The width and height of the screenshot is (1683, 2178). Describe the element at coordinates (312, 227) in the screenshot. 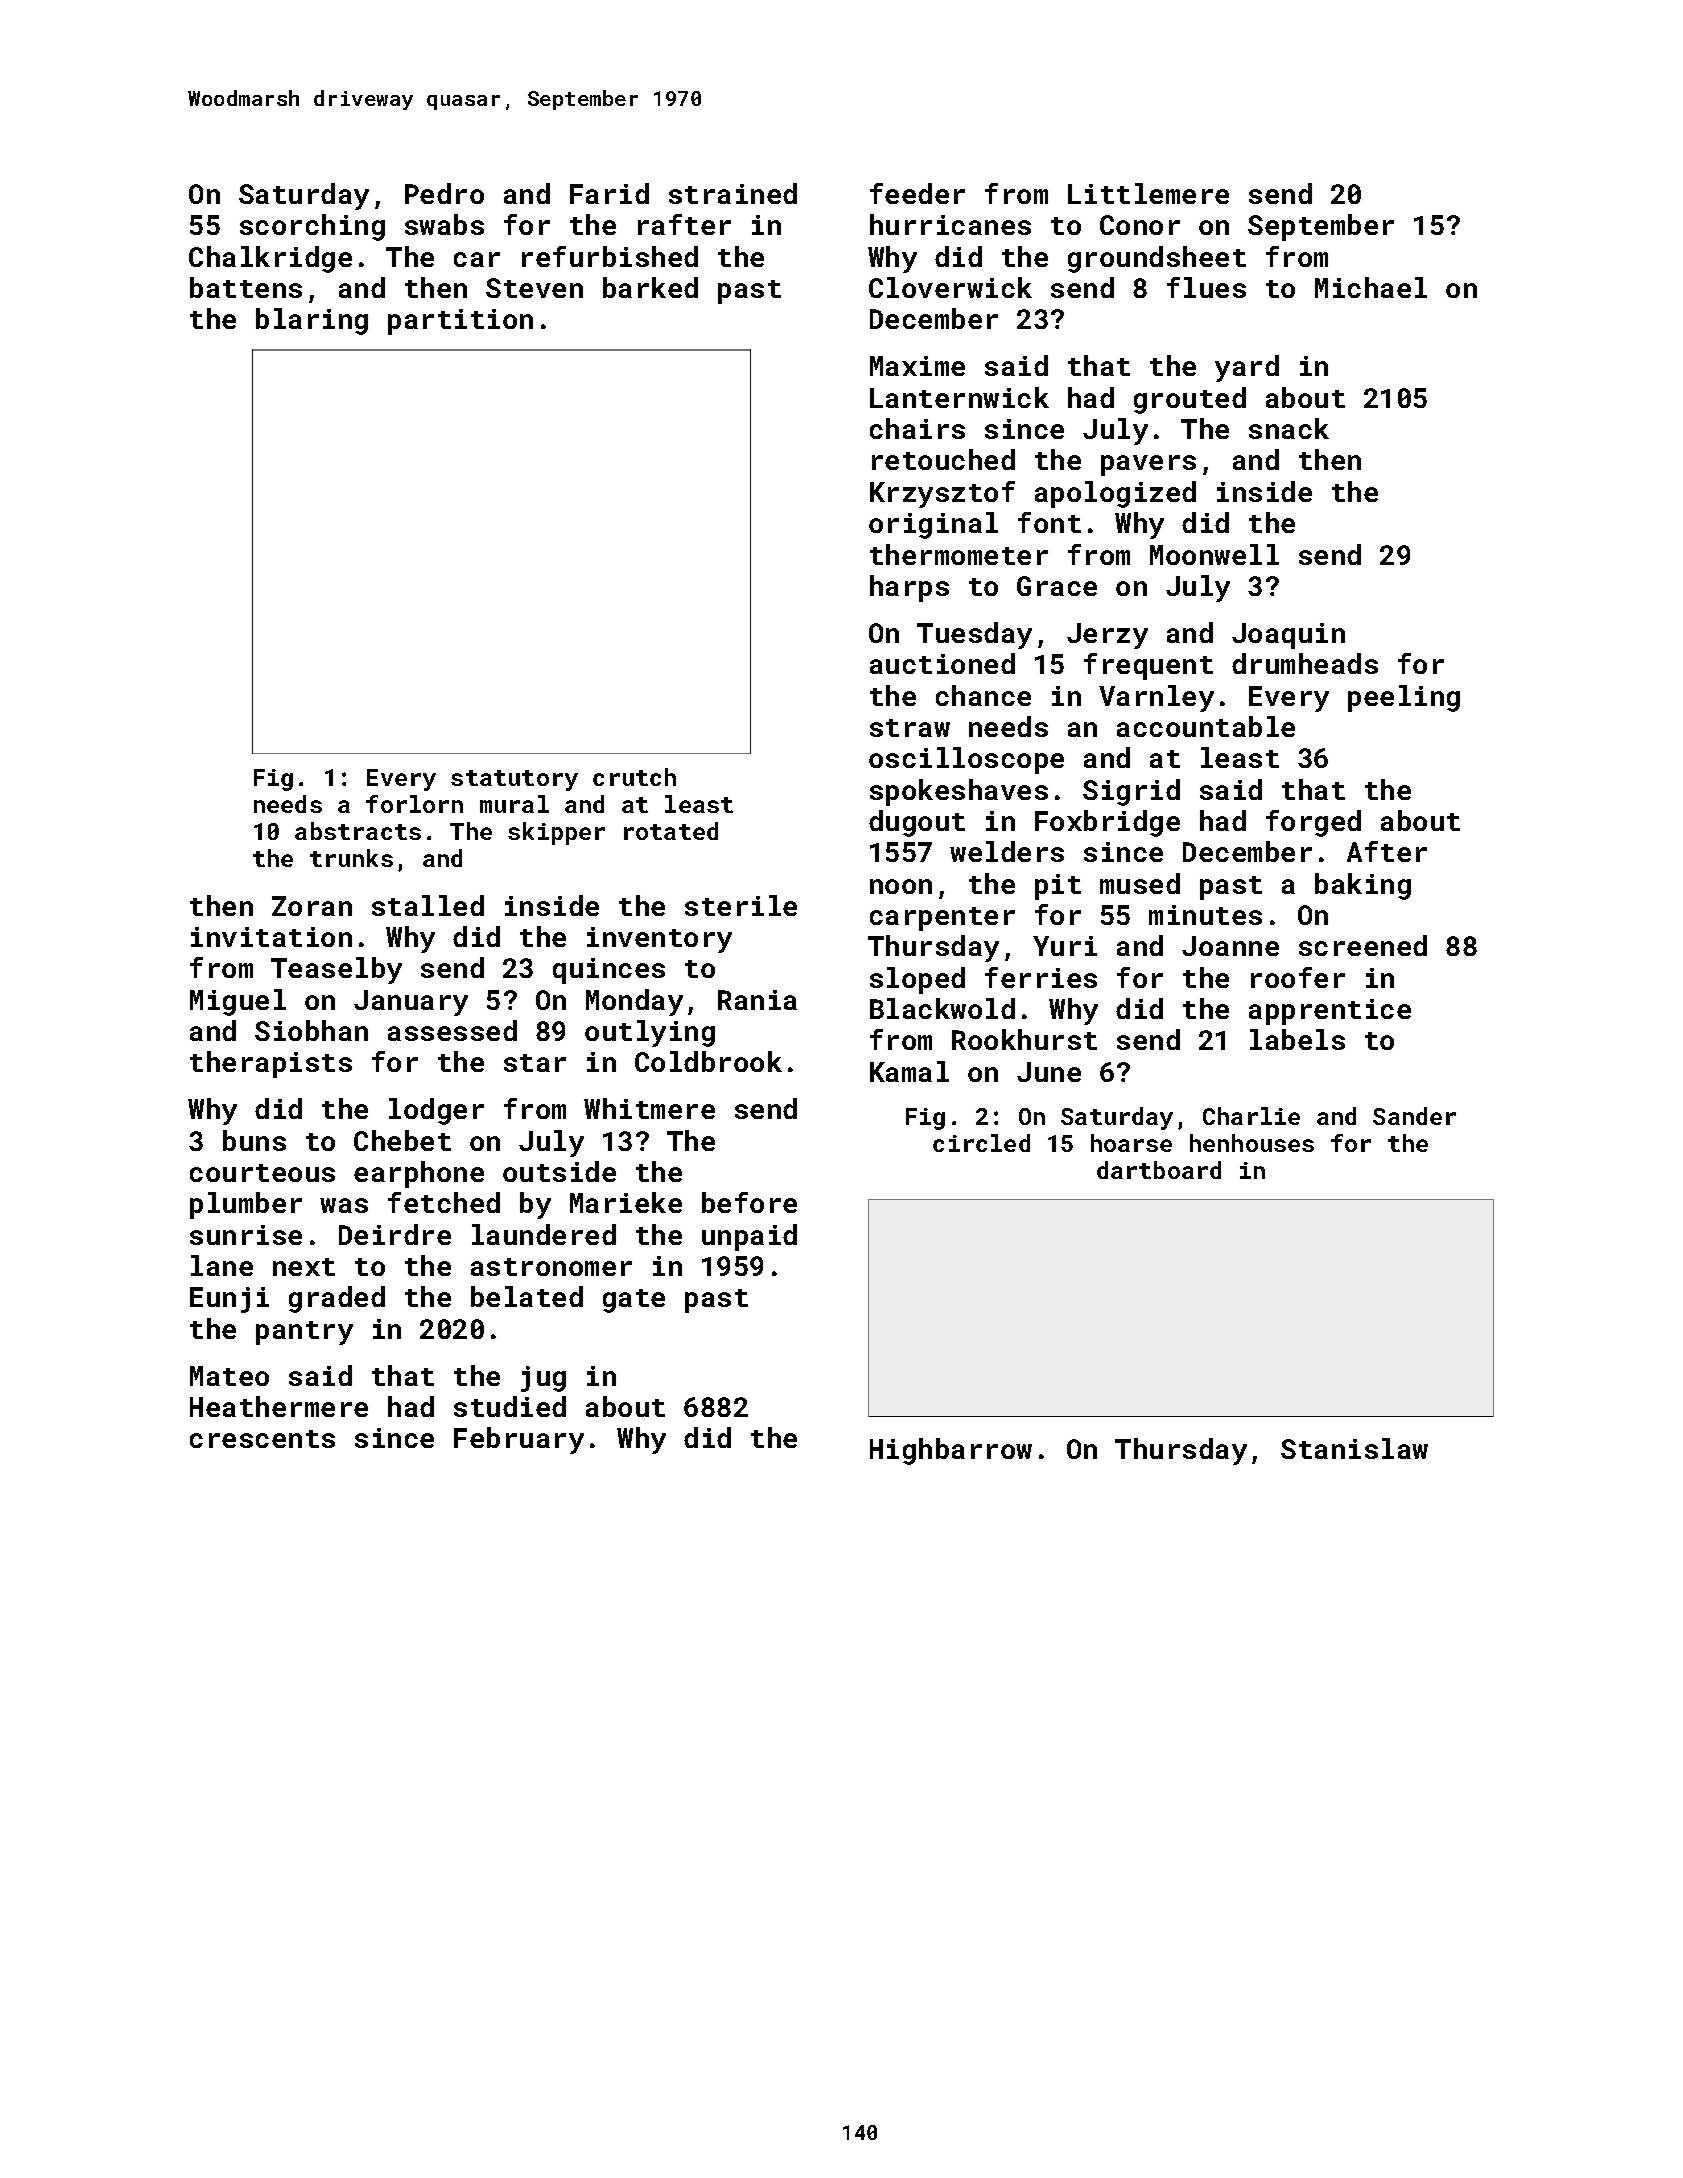

I see `scorching` at that location.
